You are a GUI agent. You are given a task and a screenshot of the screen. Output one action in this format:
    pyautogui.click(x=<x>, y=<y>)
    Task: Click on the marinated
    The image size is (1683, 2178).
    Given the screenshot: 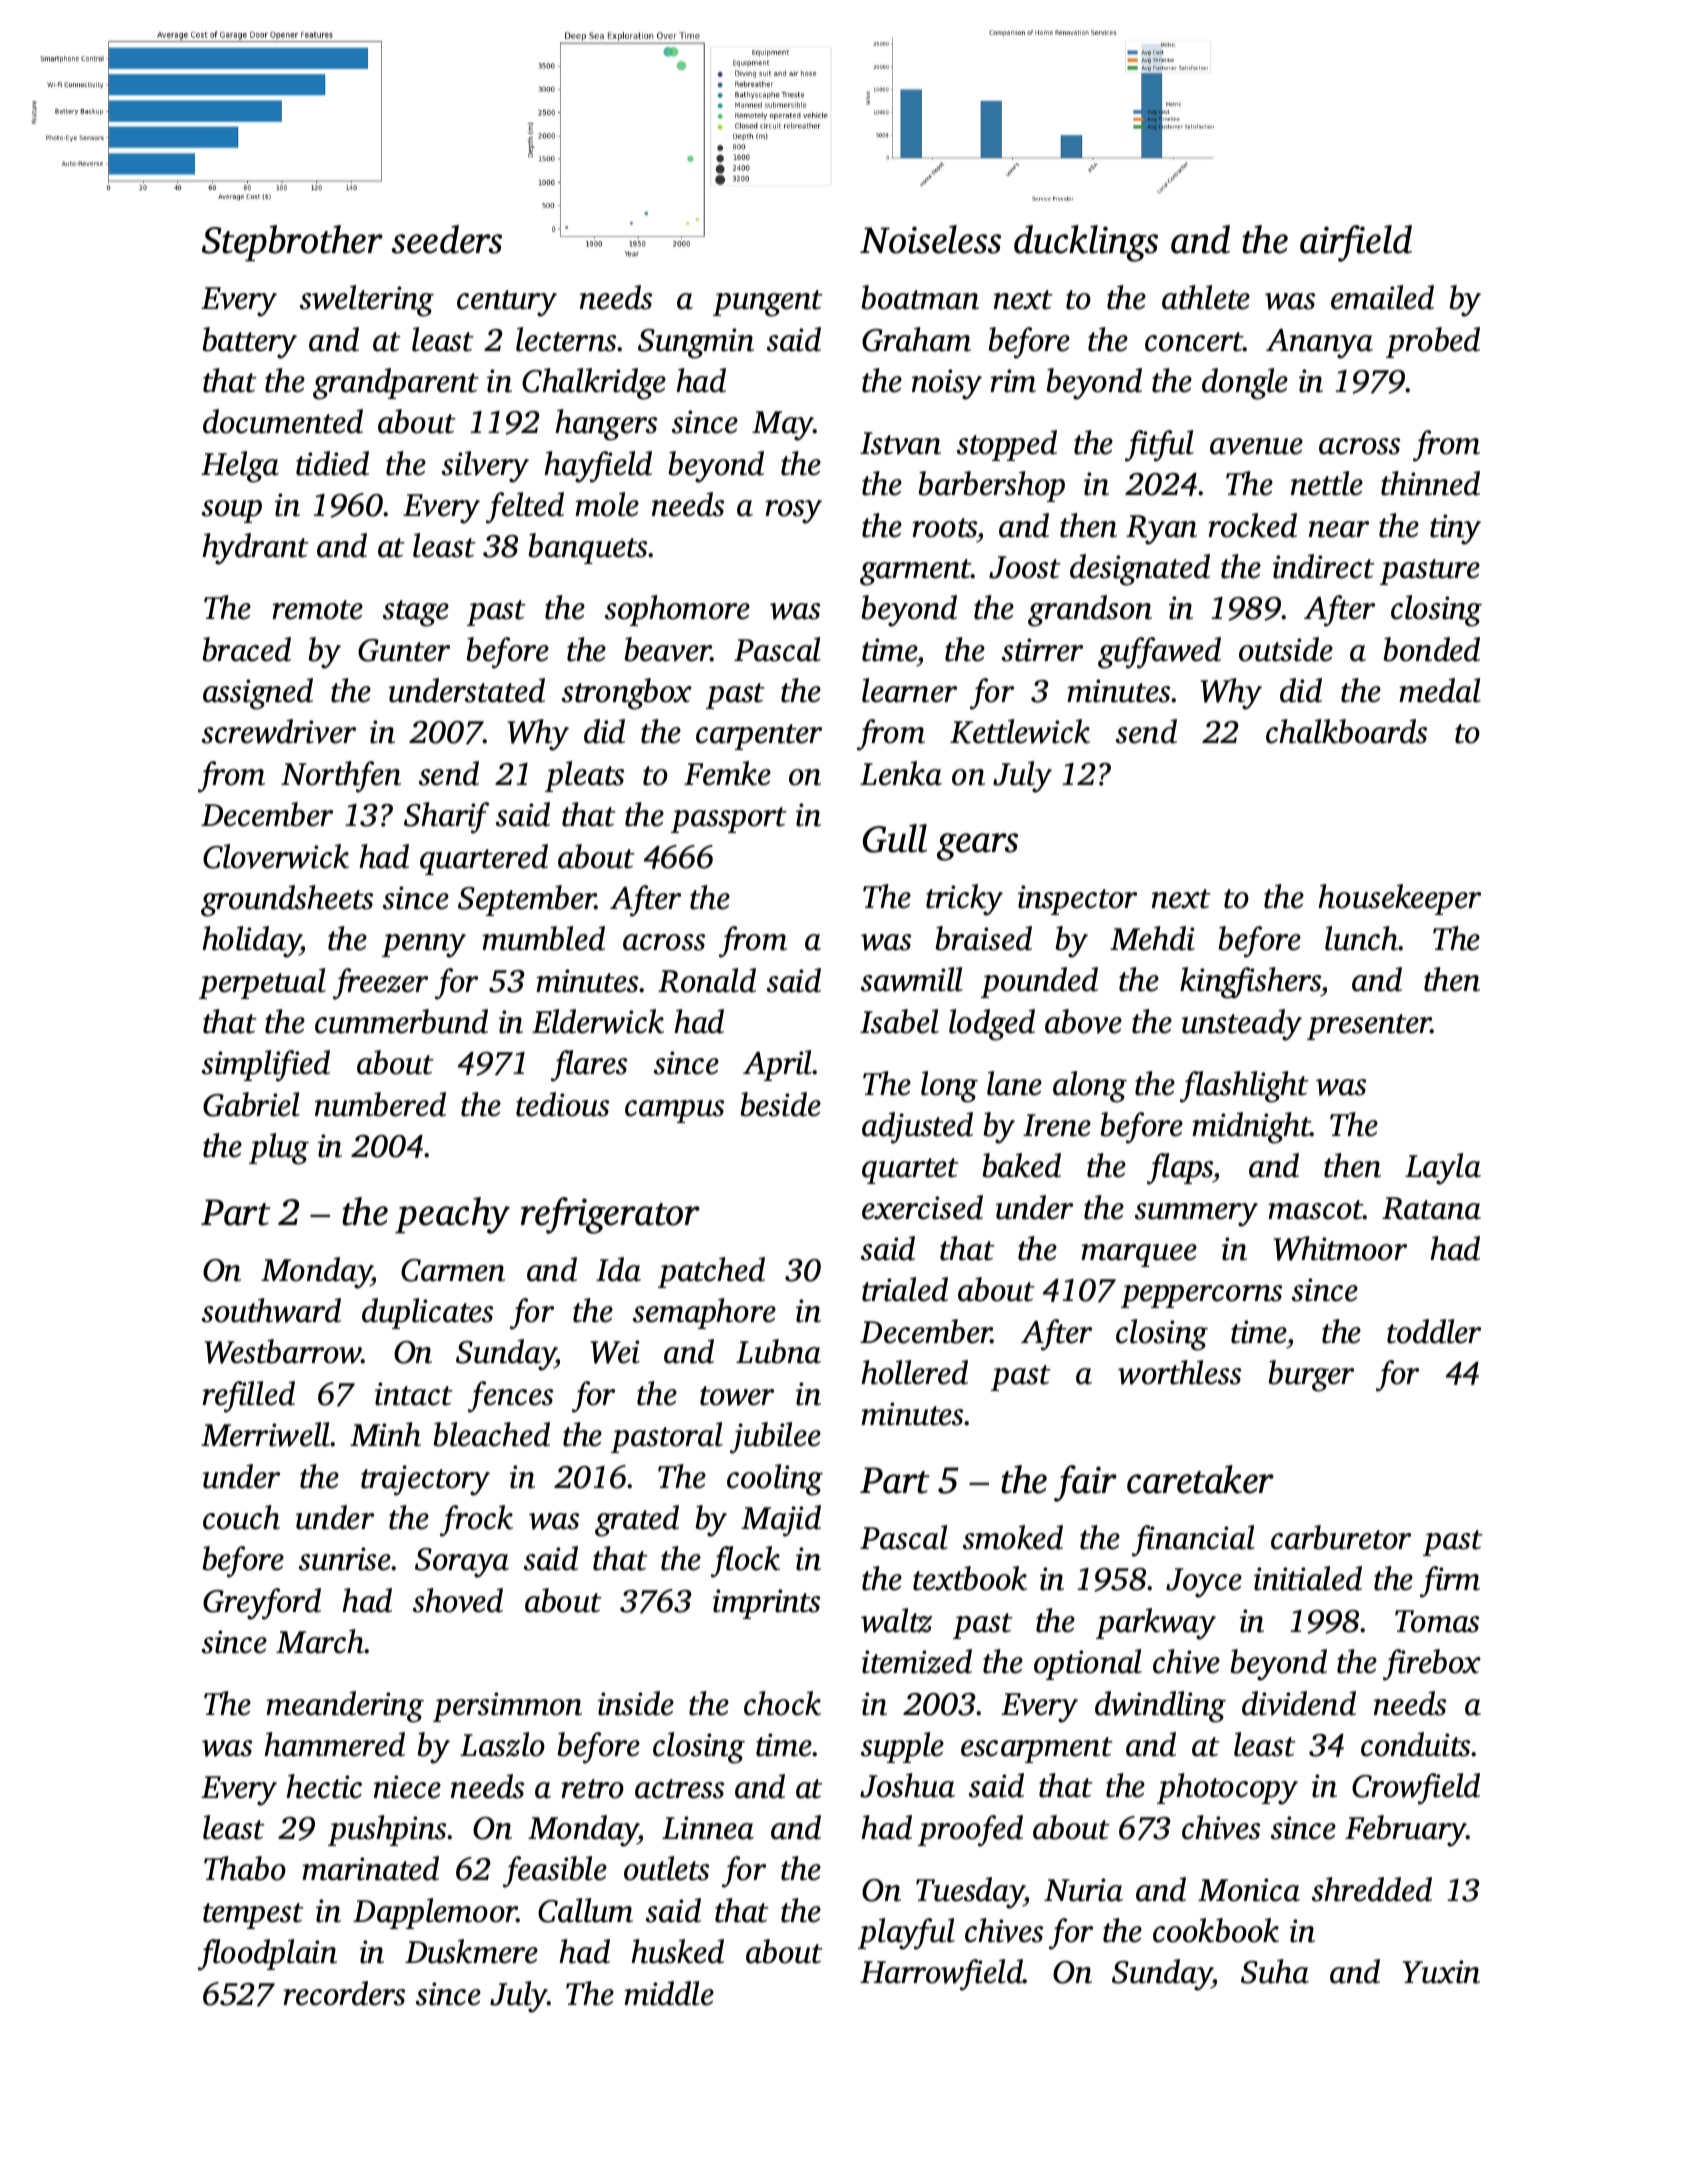 What is the action you would take?
    pyautogui.click(x=370, y=1868)
